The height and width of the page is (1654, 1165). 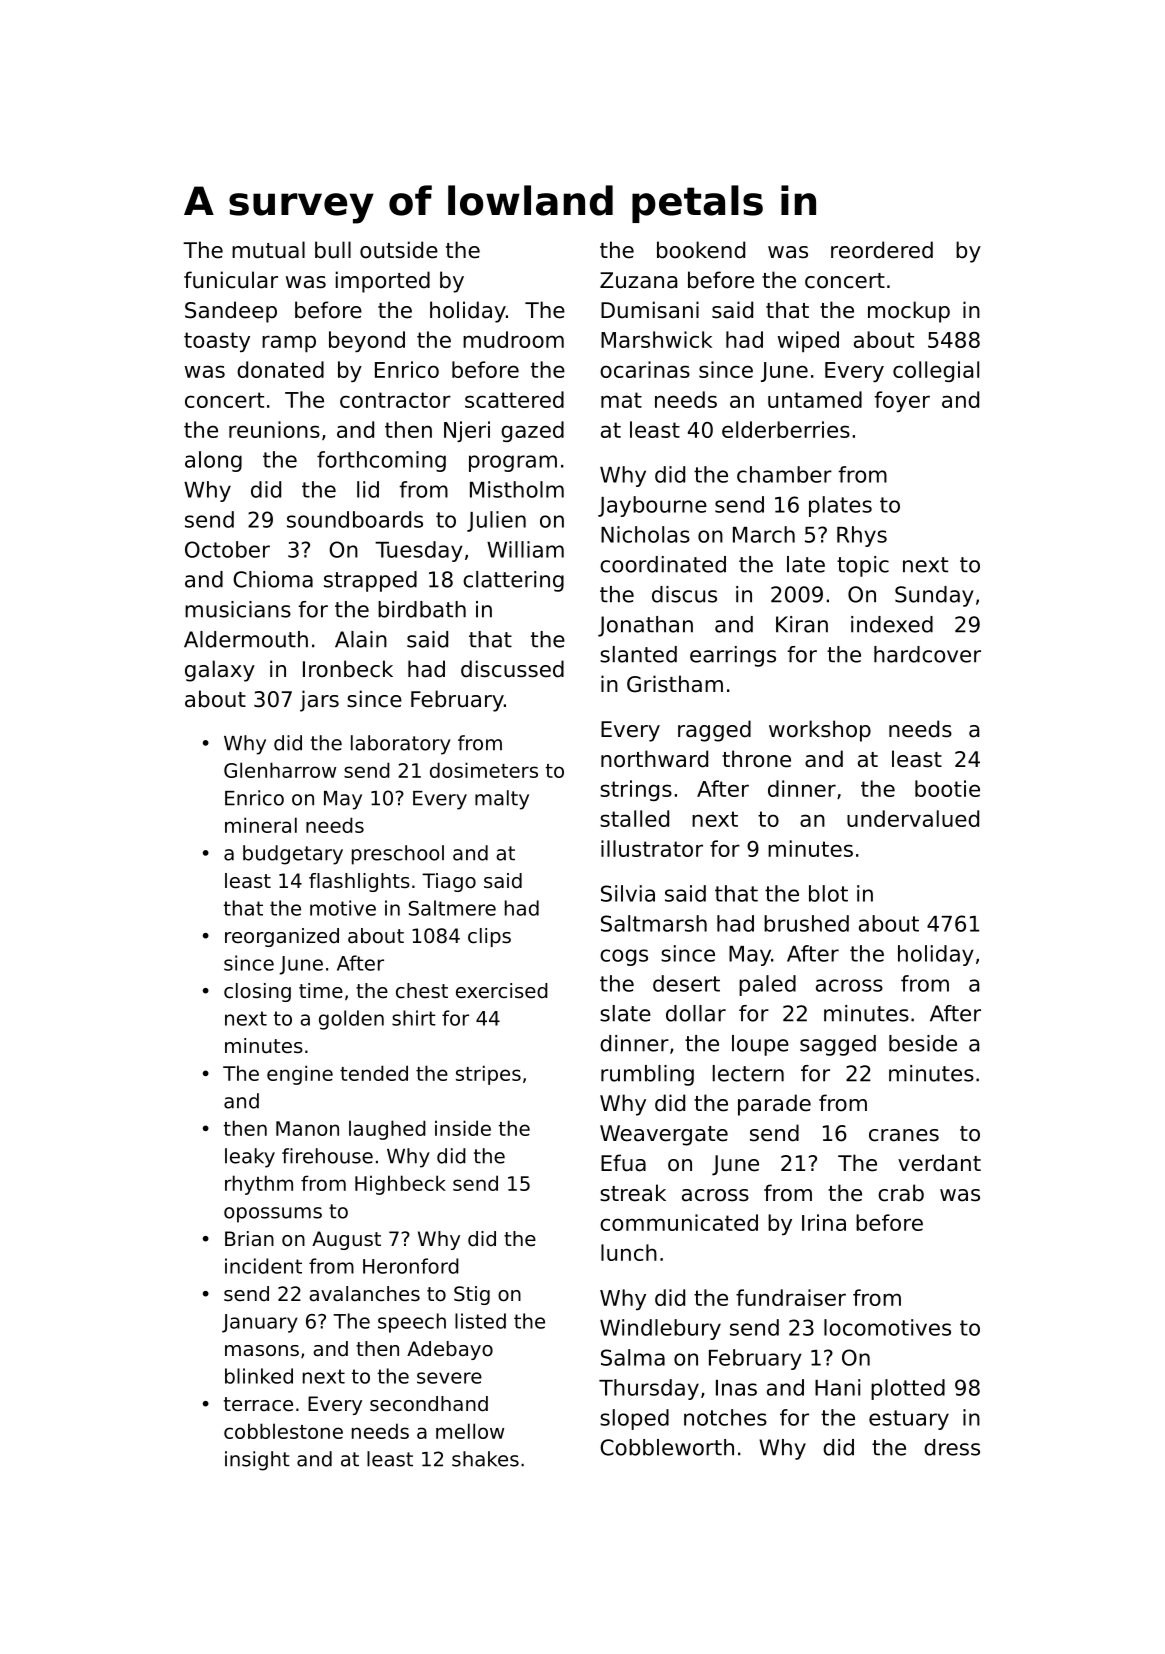 I want to click on hardcover, so click(x=927, y=654).
